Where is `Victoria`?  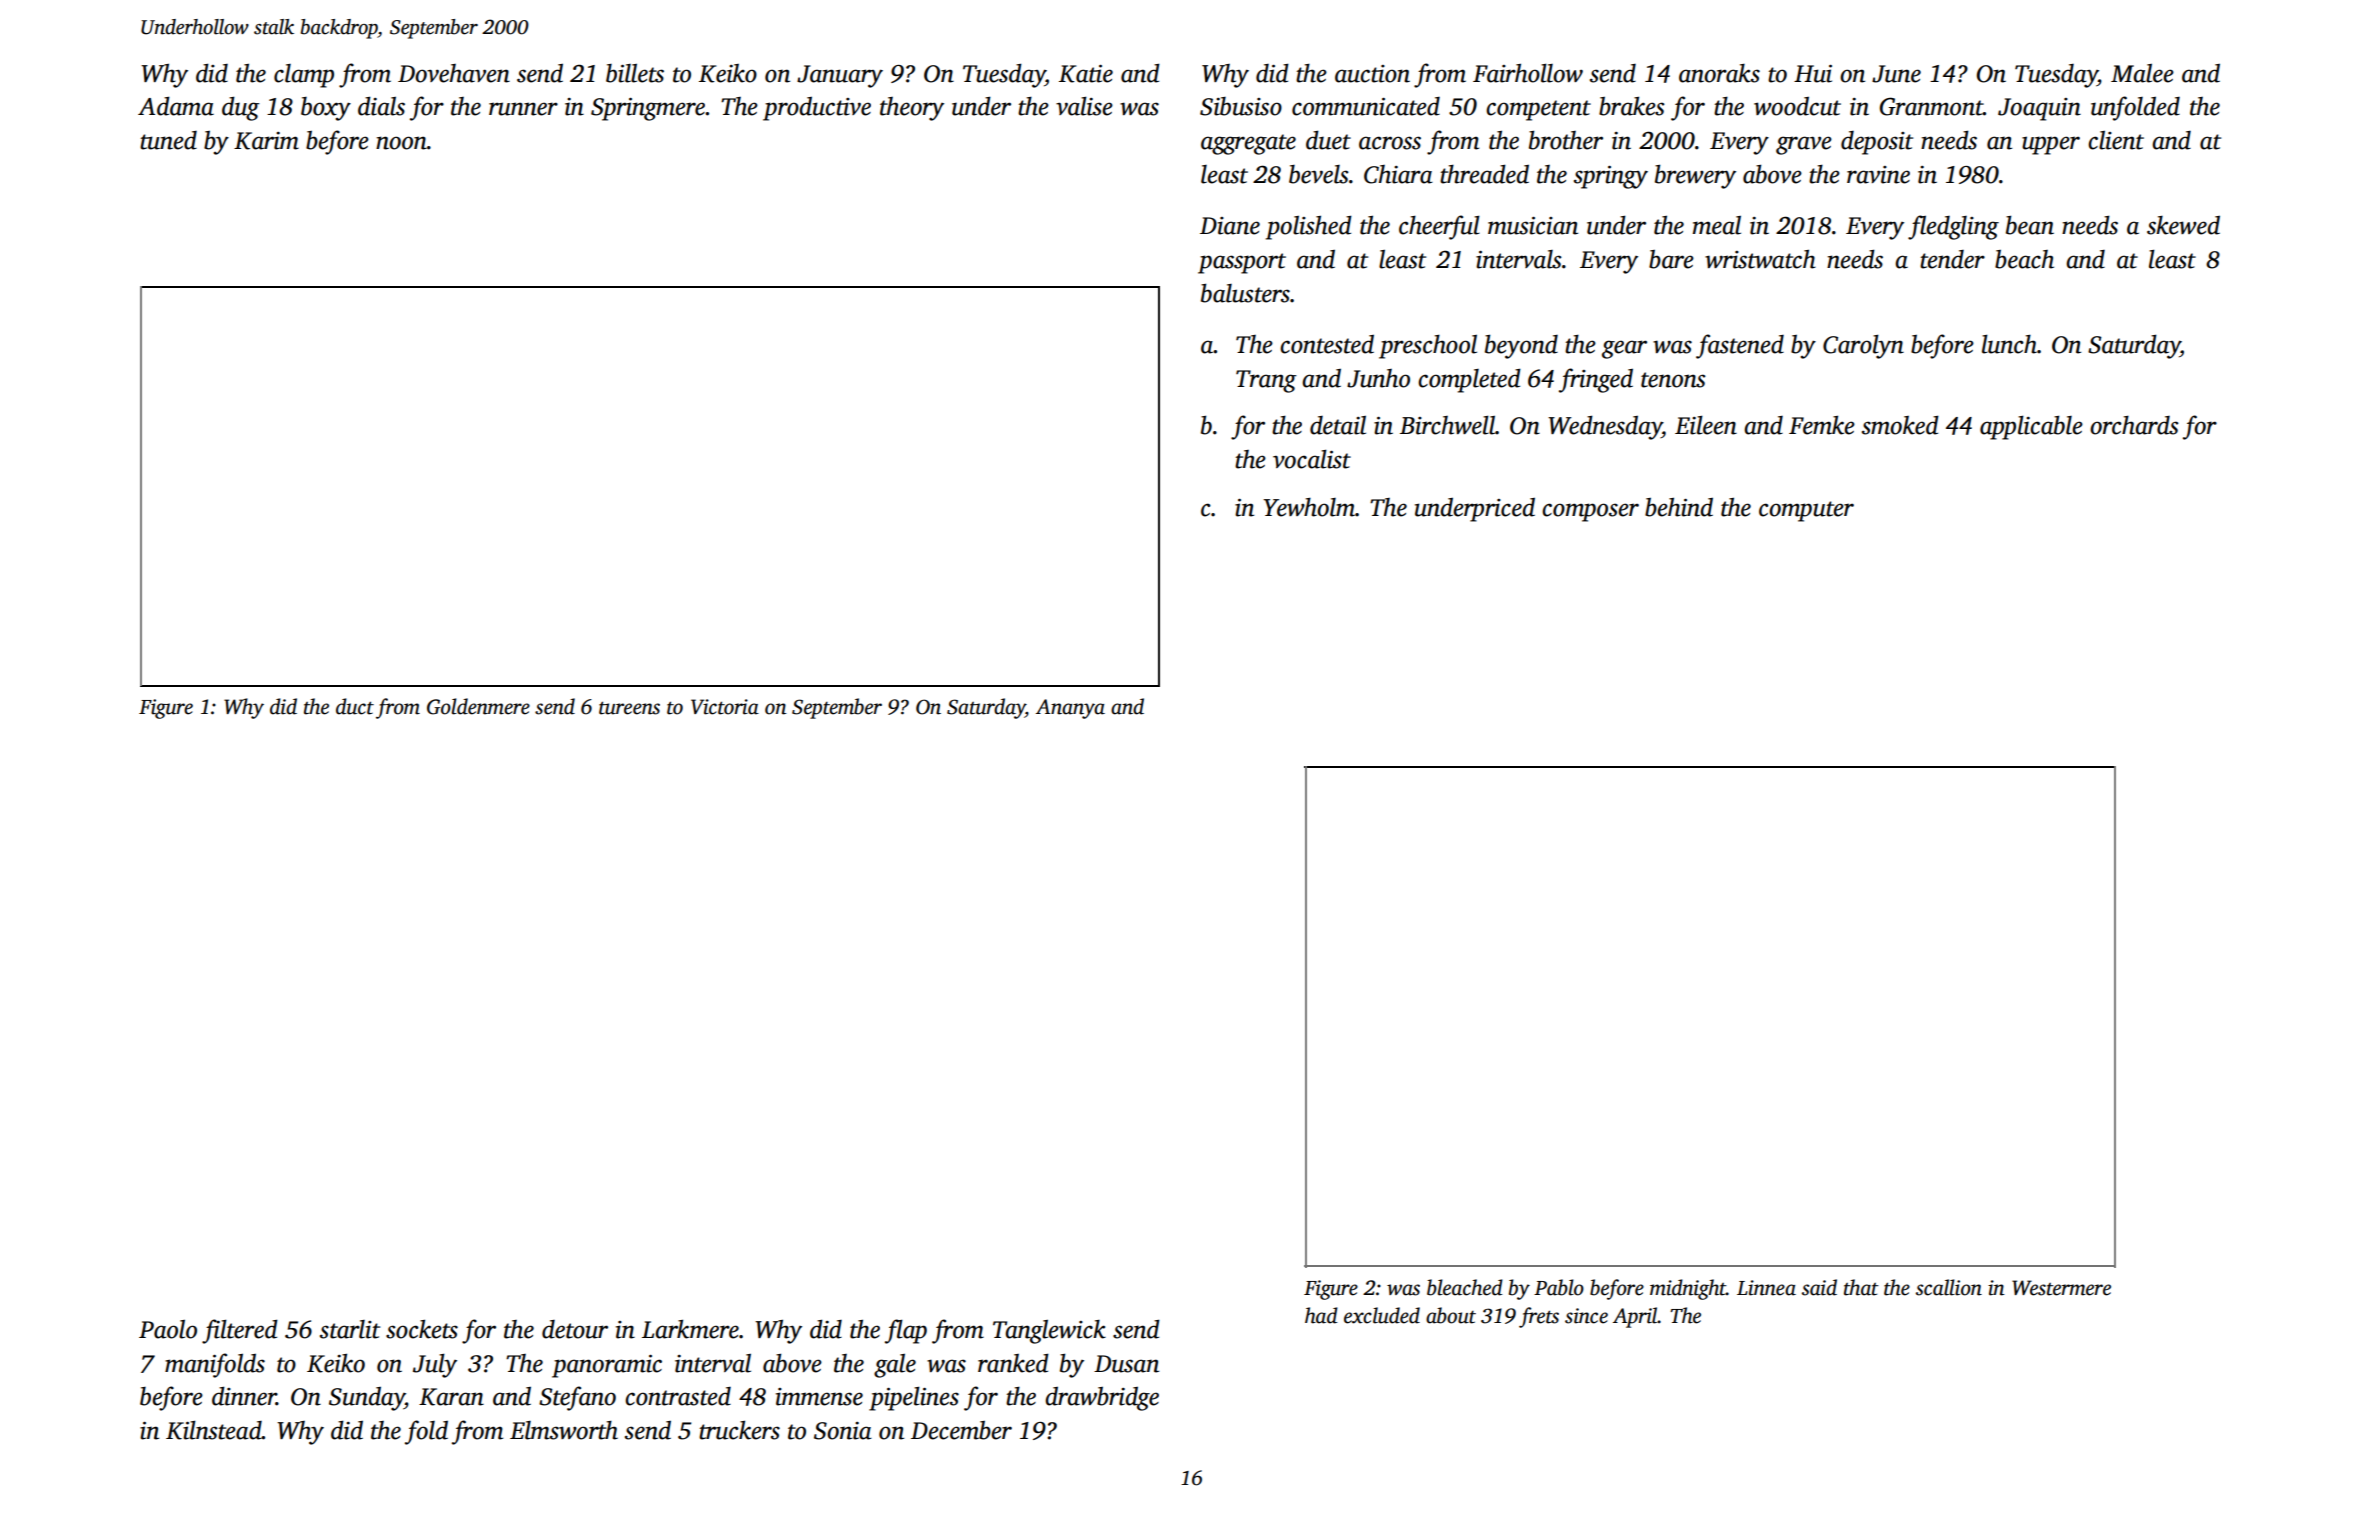
Victoria is located at coordinates (725, 707).
